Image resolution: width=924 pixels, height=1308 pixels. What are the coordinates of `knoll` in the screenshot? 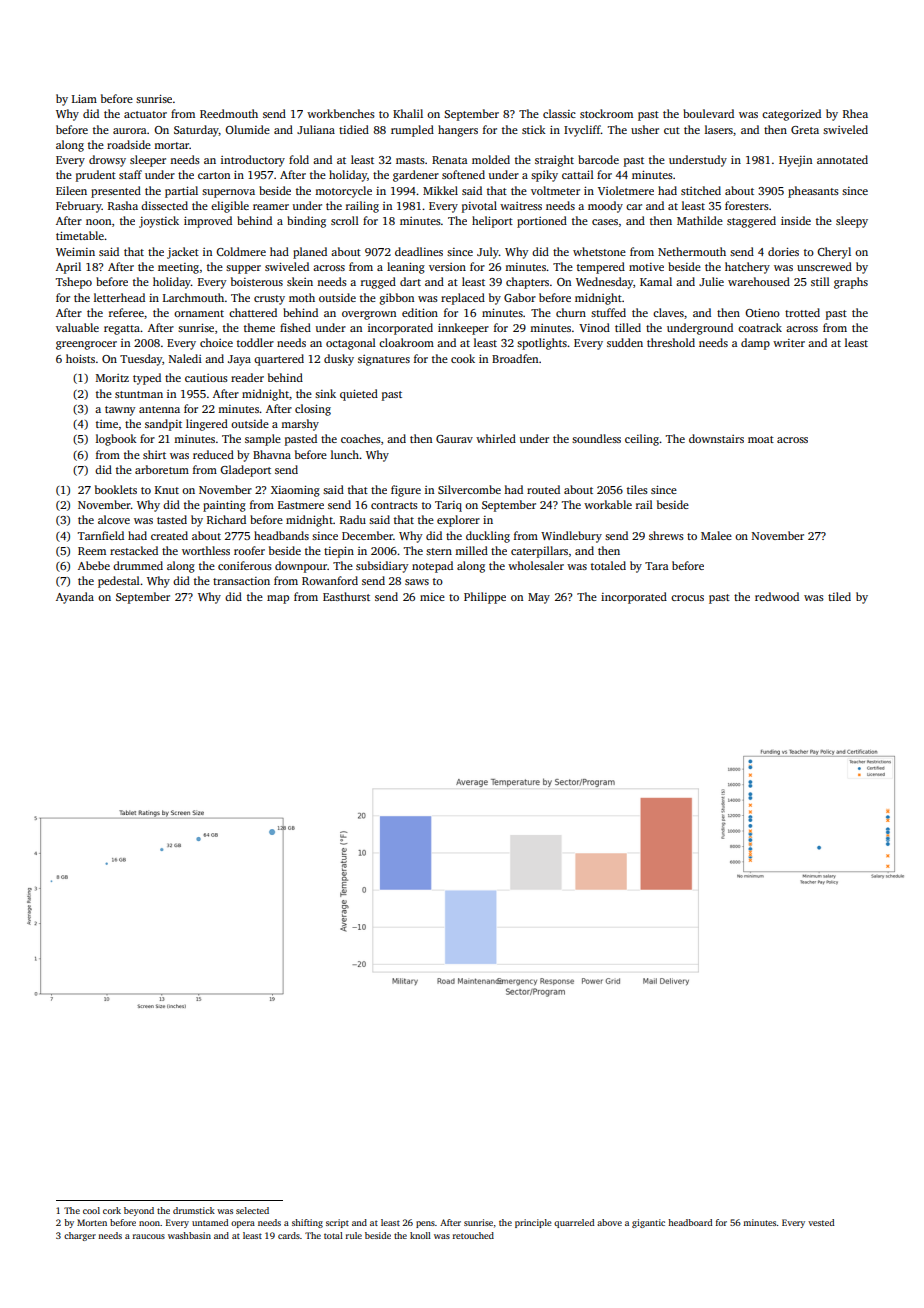 It's located at (420, 1235).
